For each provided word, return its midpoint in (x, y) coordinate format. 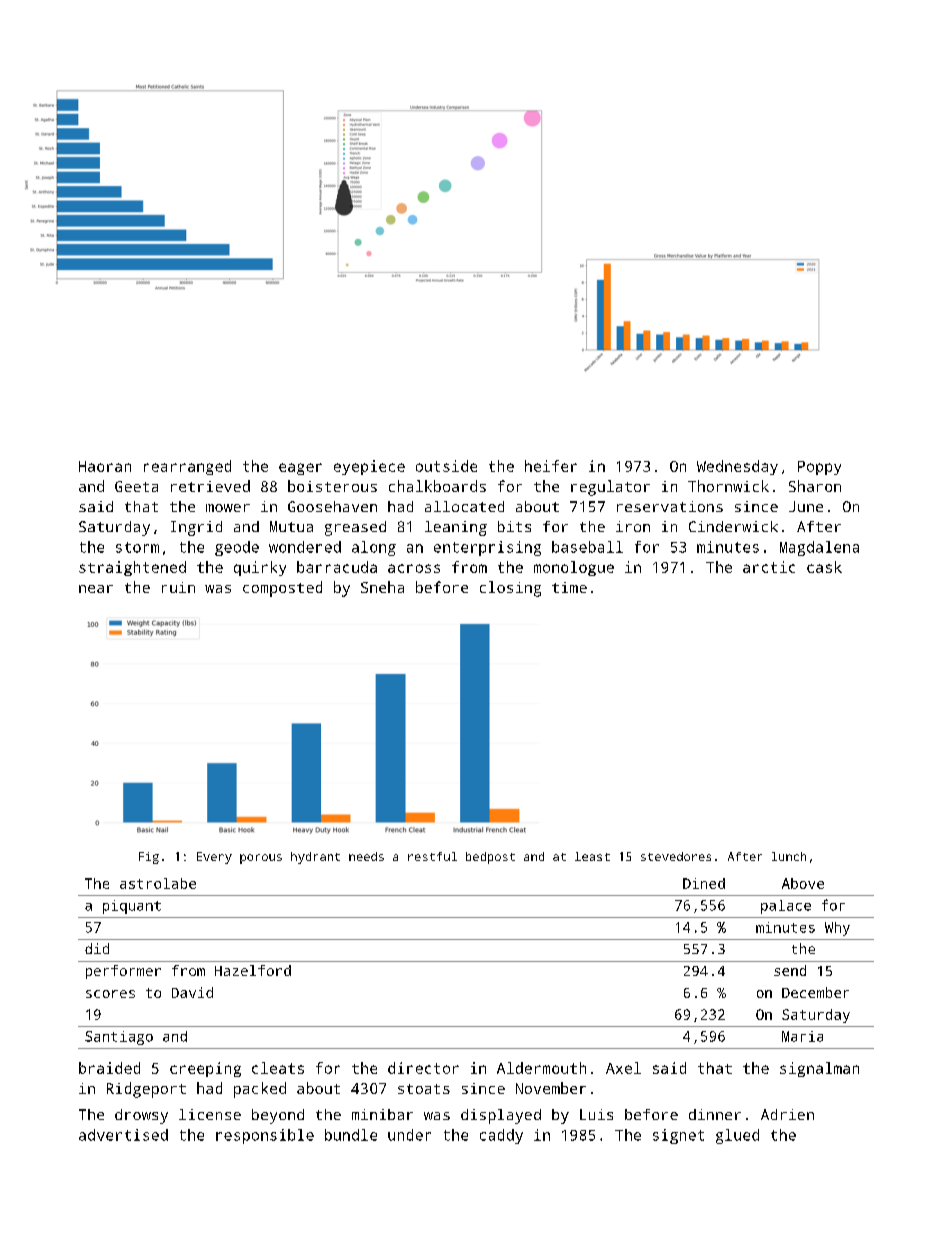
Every (214, 858)
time (569, 587)
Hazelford (253, 970)
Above (803, 883)
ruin (178, 587)
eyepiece (369, 467)
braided (109, 1068)
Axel (623, 1068)
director (423, 1068)
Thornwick (728, 486)
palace (786, 907)
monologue (574, 568)
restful (432, 856)
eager (300, 469)
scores (110, 994)
